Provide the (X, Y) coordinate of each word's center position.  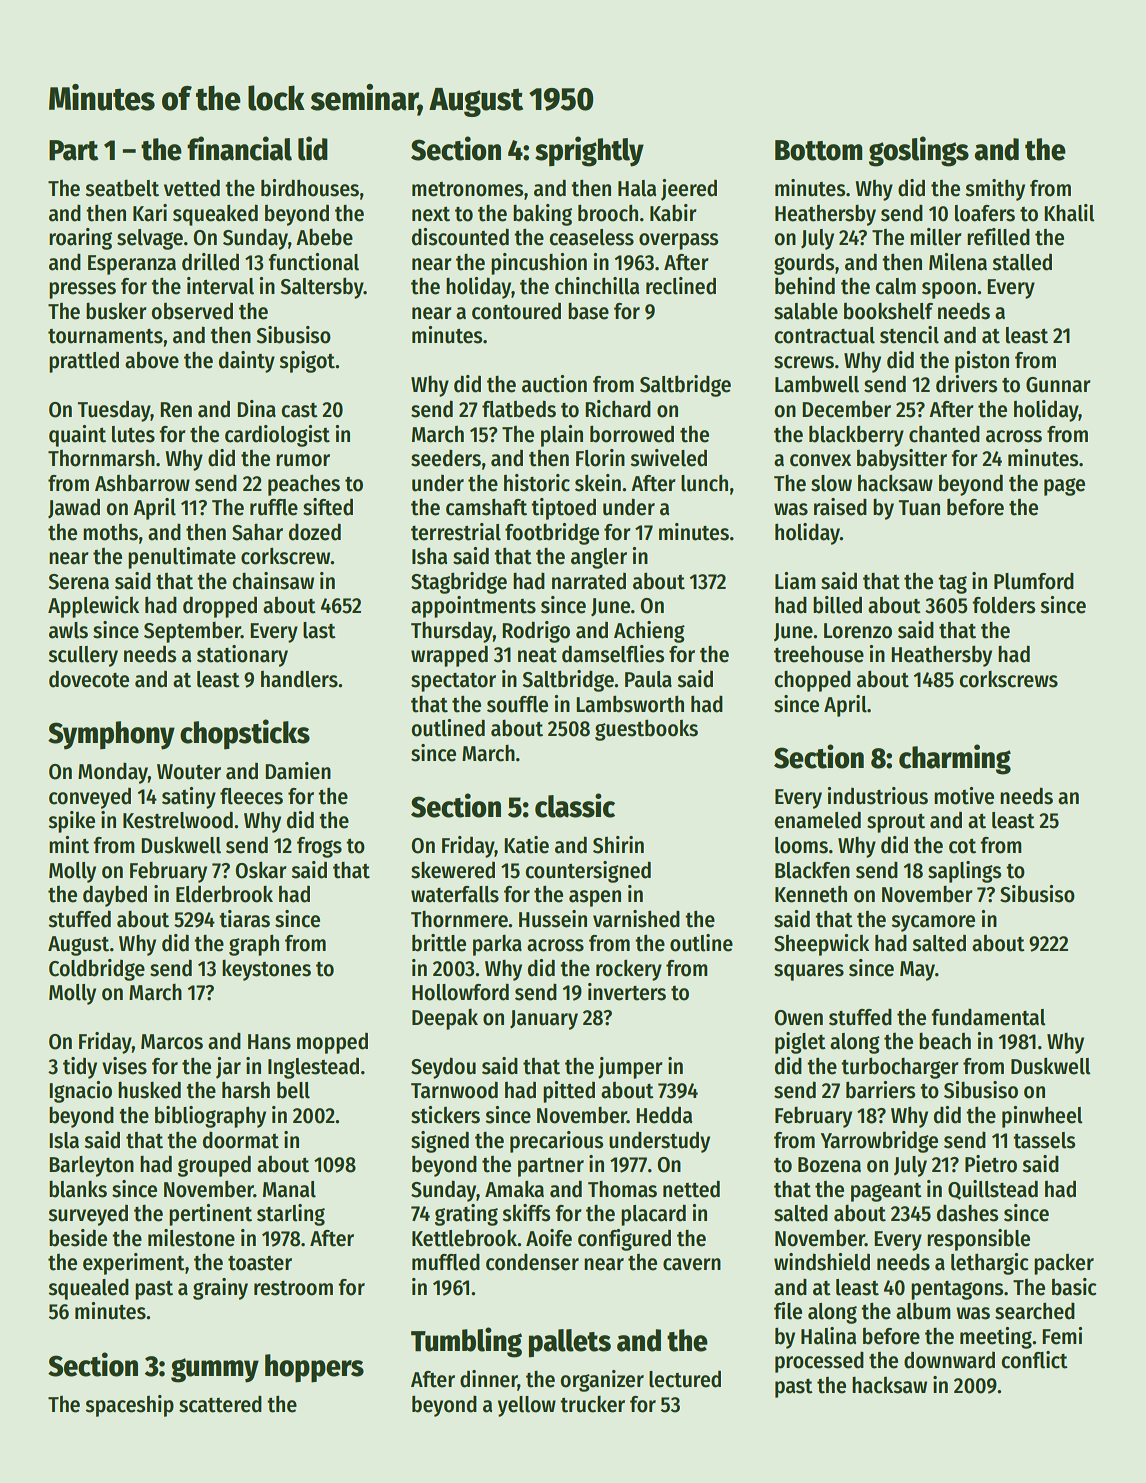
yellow (527, 1406)
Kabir (673, 213)
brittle (439, 943)
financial (239, 148)
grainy (220, 1289)
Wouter (189, 772)
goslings (919, 151)
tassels (1044, 1140)
